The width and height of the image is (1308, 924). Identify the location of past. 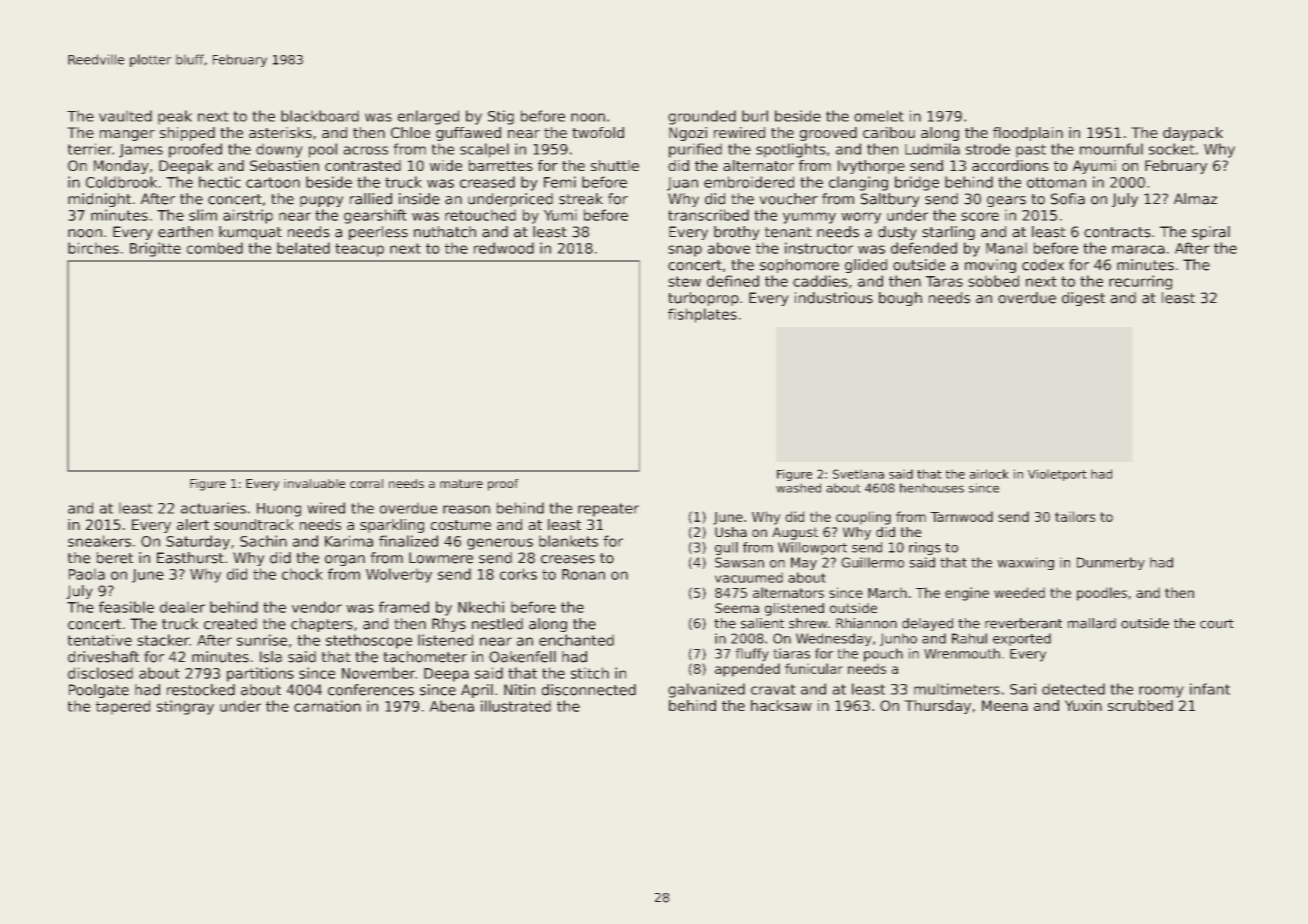
(1031, 151).
